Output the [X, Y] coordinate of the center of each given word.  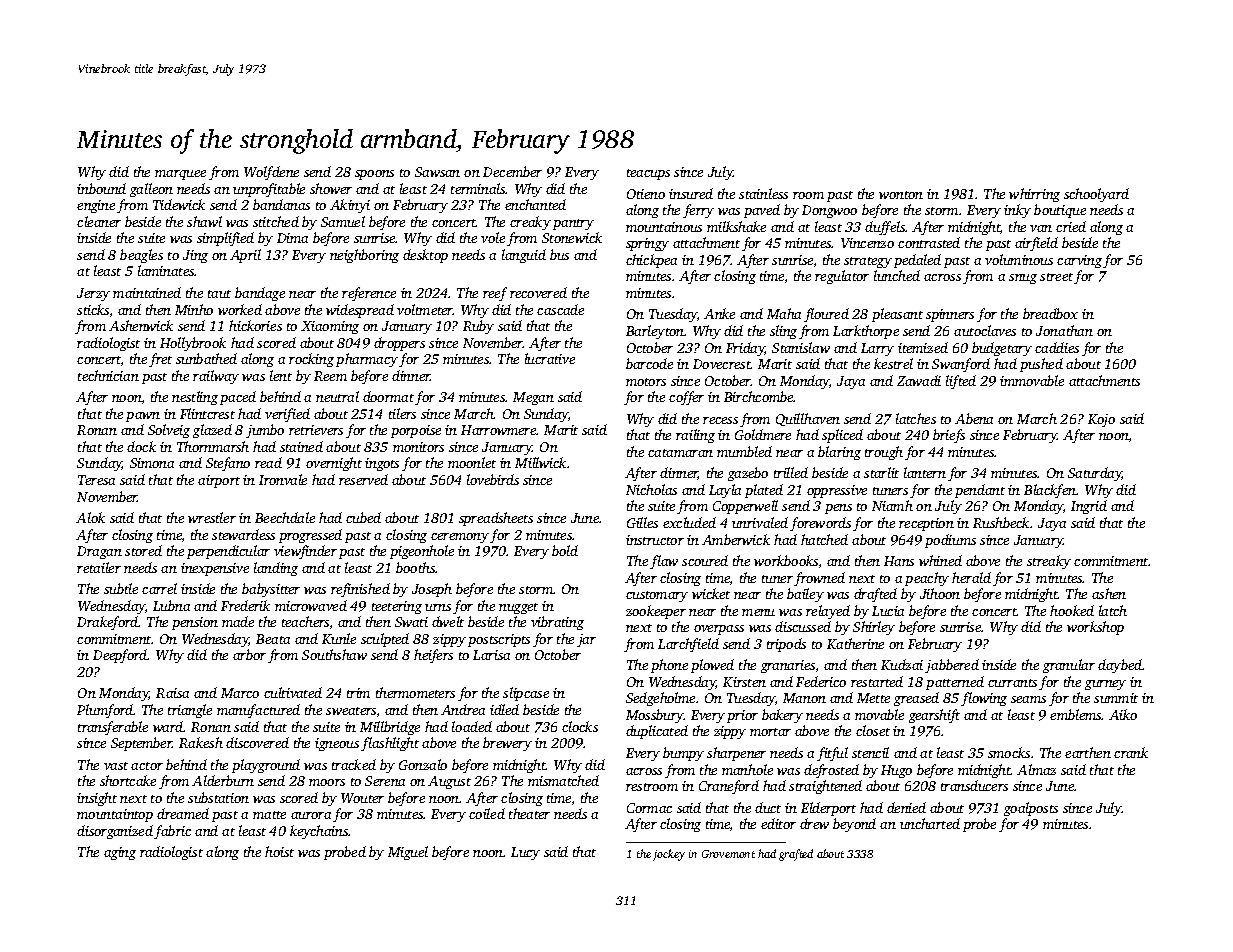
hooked [1072, 610]
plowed [712, 666]
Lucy [525, 853]
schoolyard [1096, 195]
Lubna [171, 605]
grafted [796, 855]
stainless [763, 193]
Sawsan [437, 172]
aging [120, 853]
